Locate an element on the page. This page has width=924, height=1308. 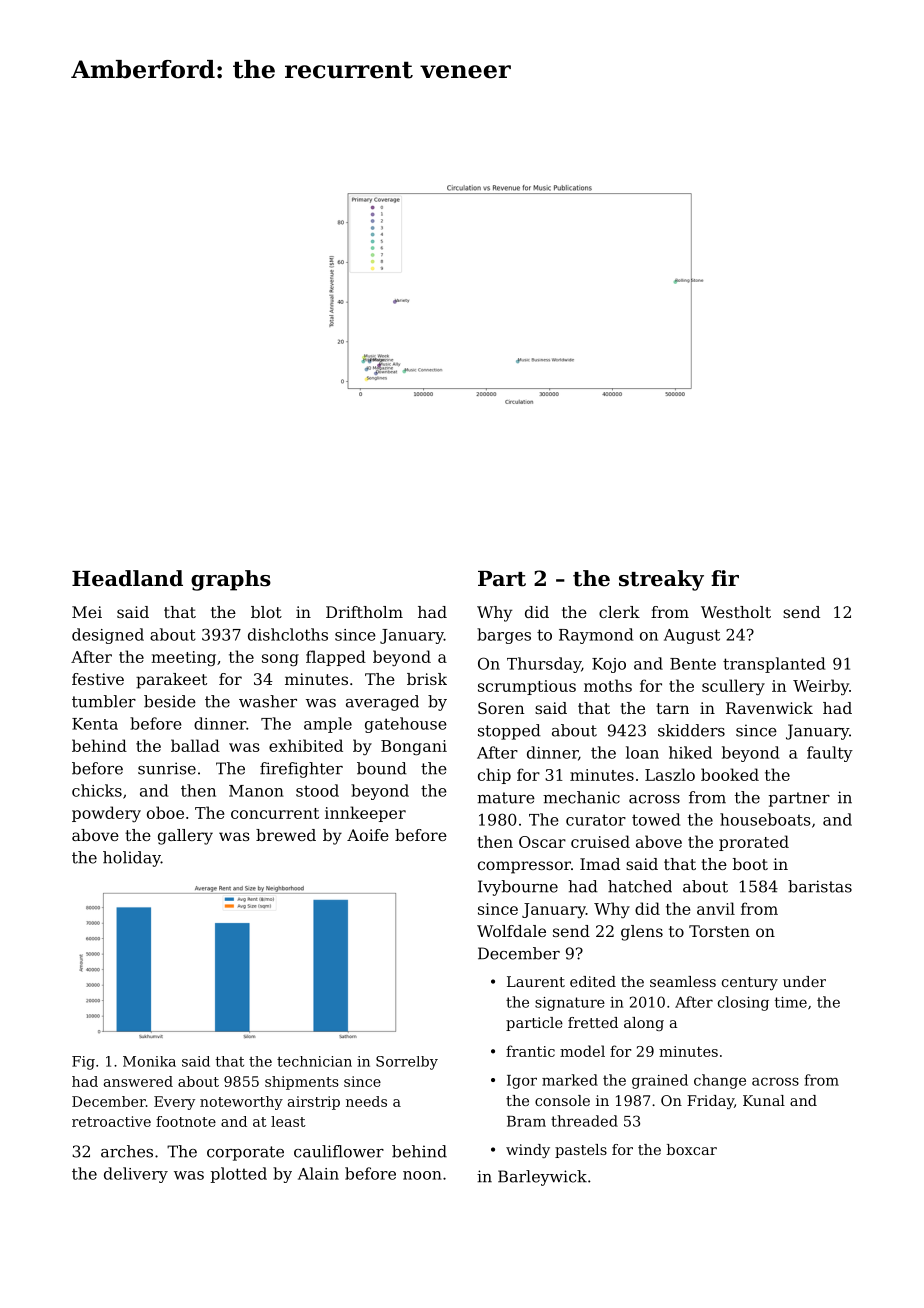
mature is located at coordinates (506, 798).
